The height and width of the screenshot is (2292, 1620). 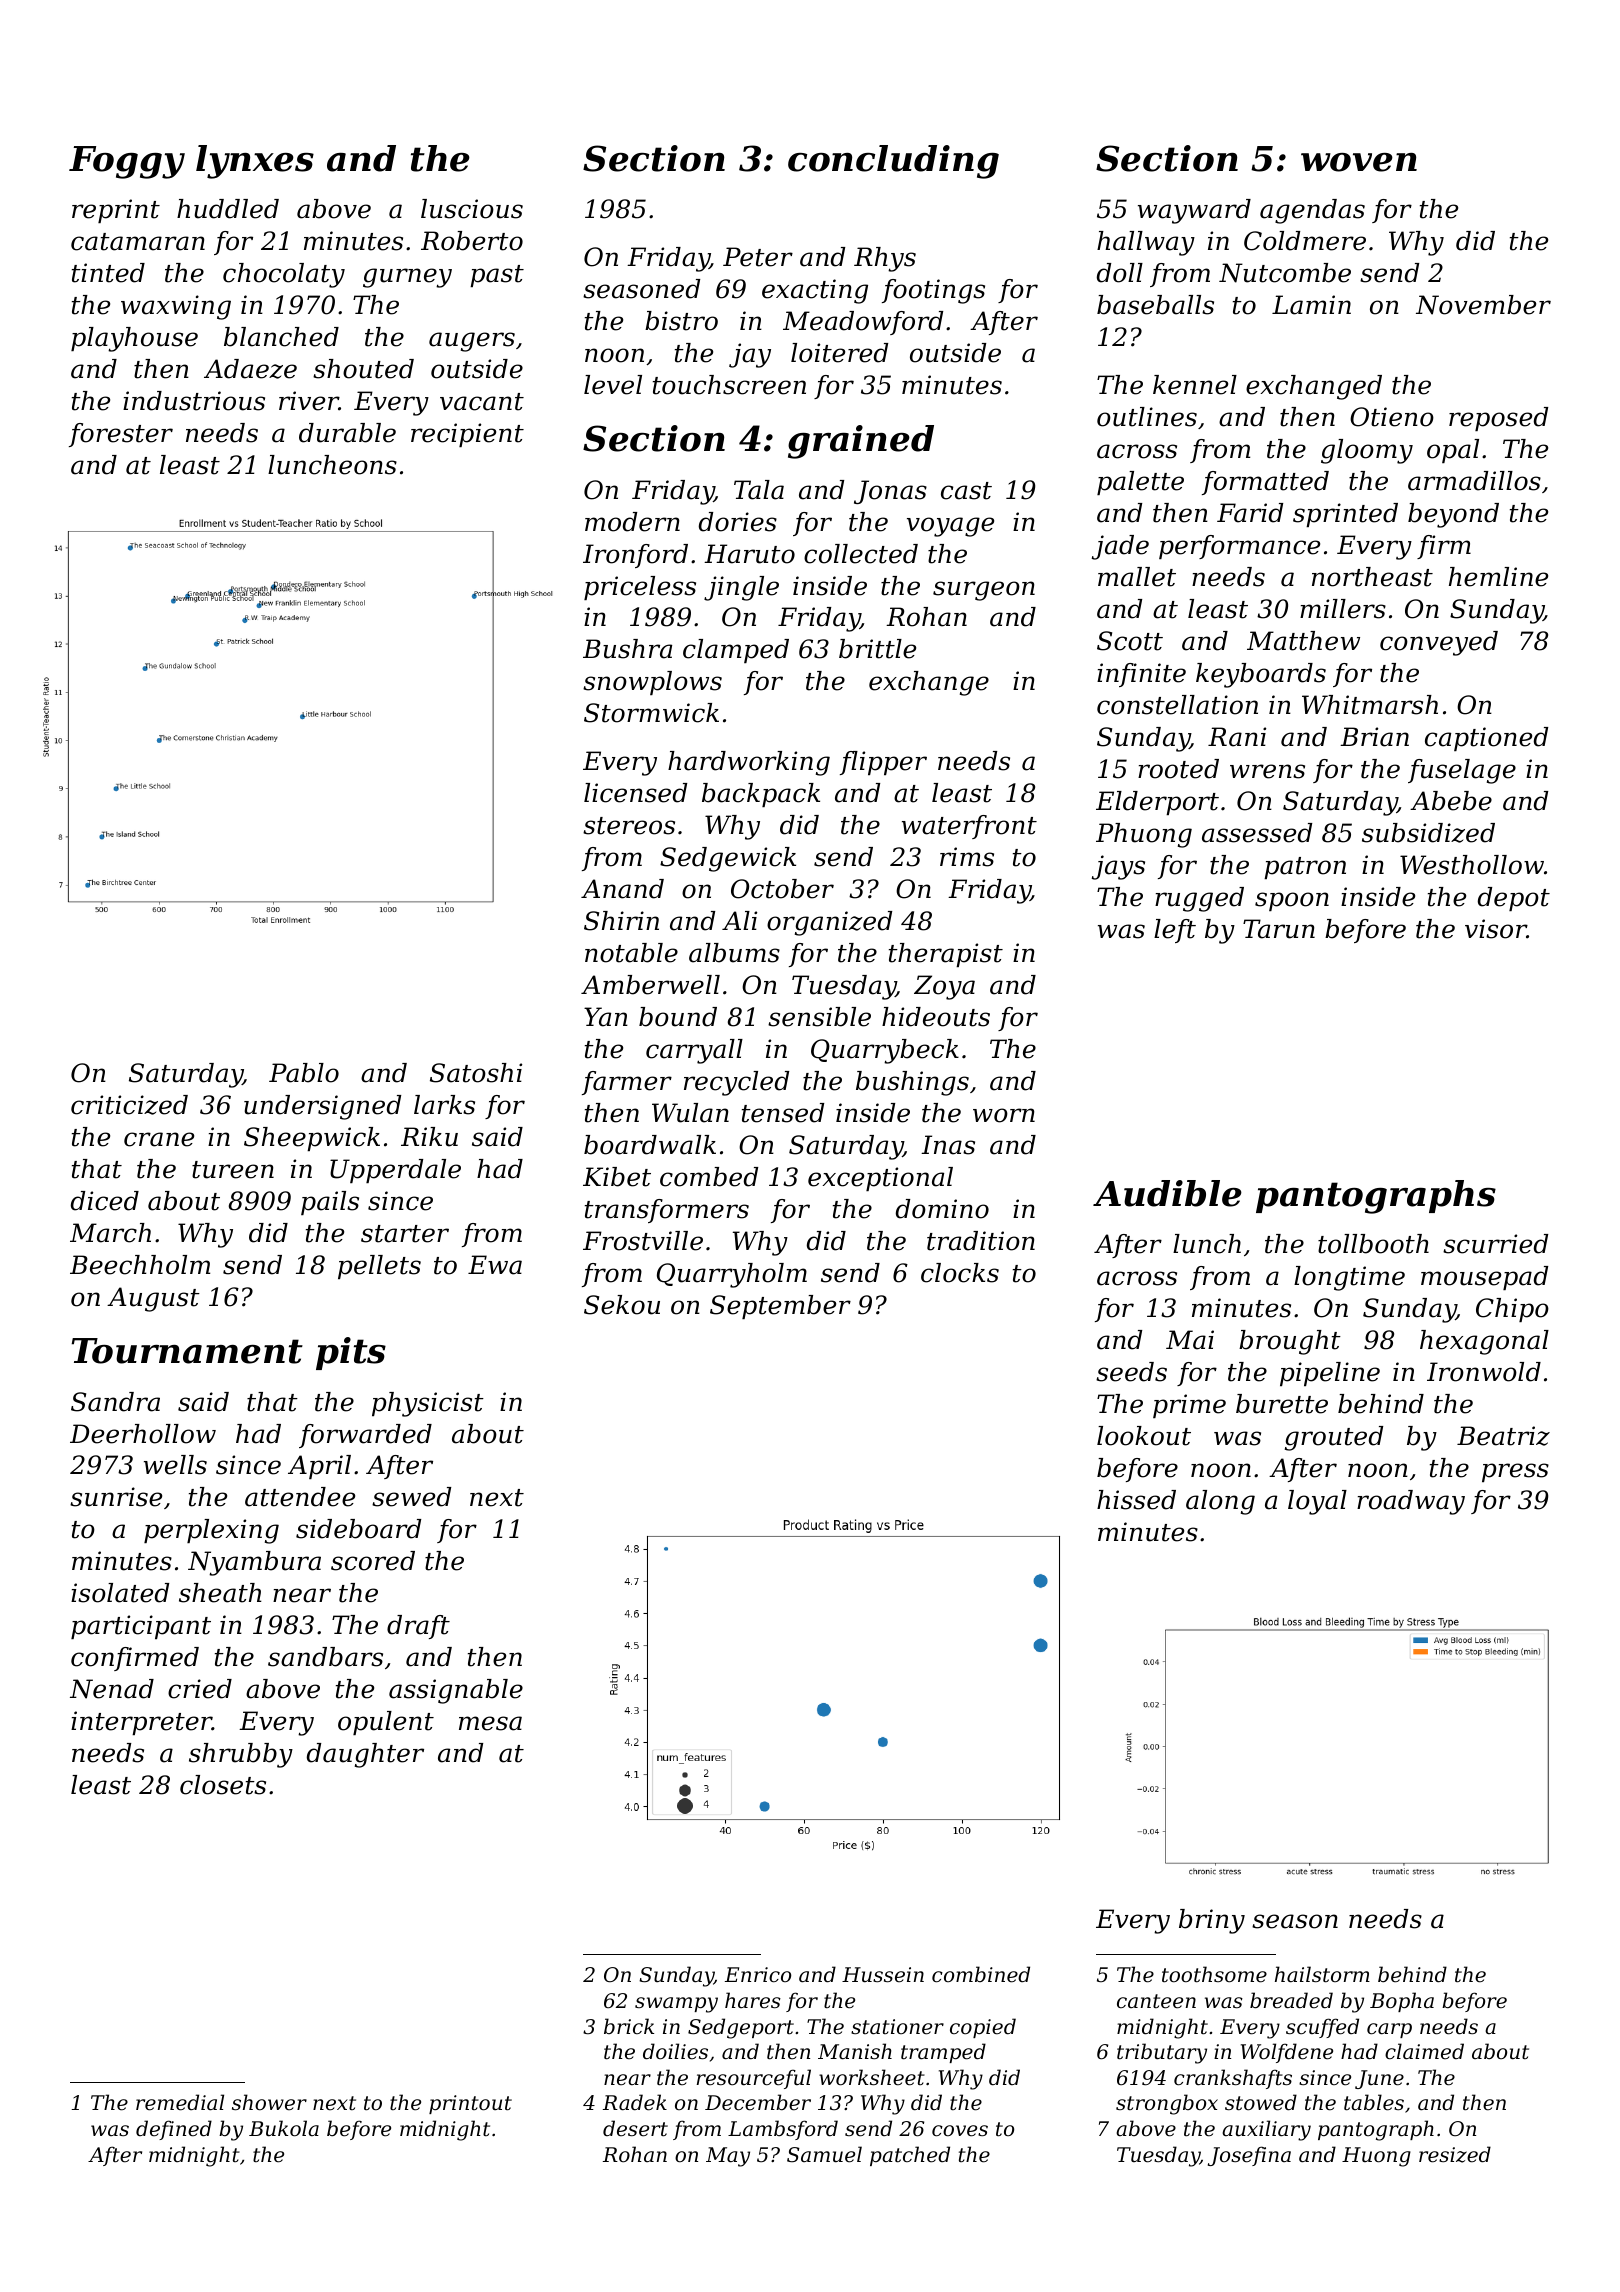 I want to click on larks, so click(x=444, y=1105).
